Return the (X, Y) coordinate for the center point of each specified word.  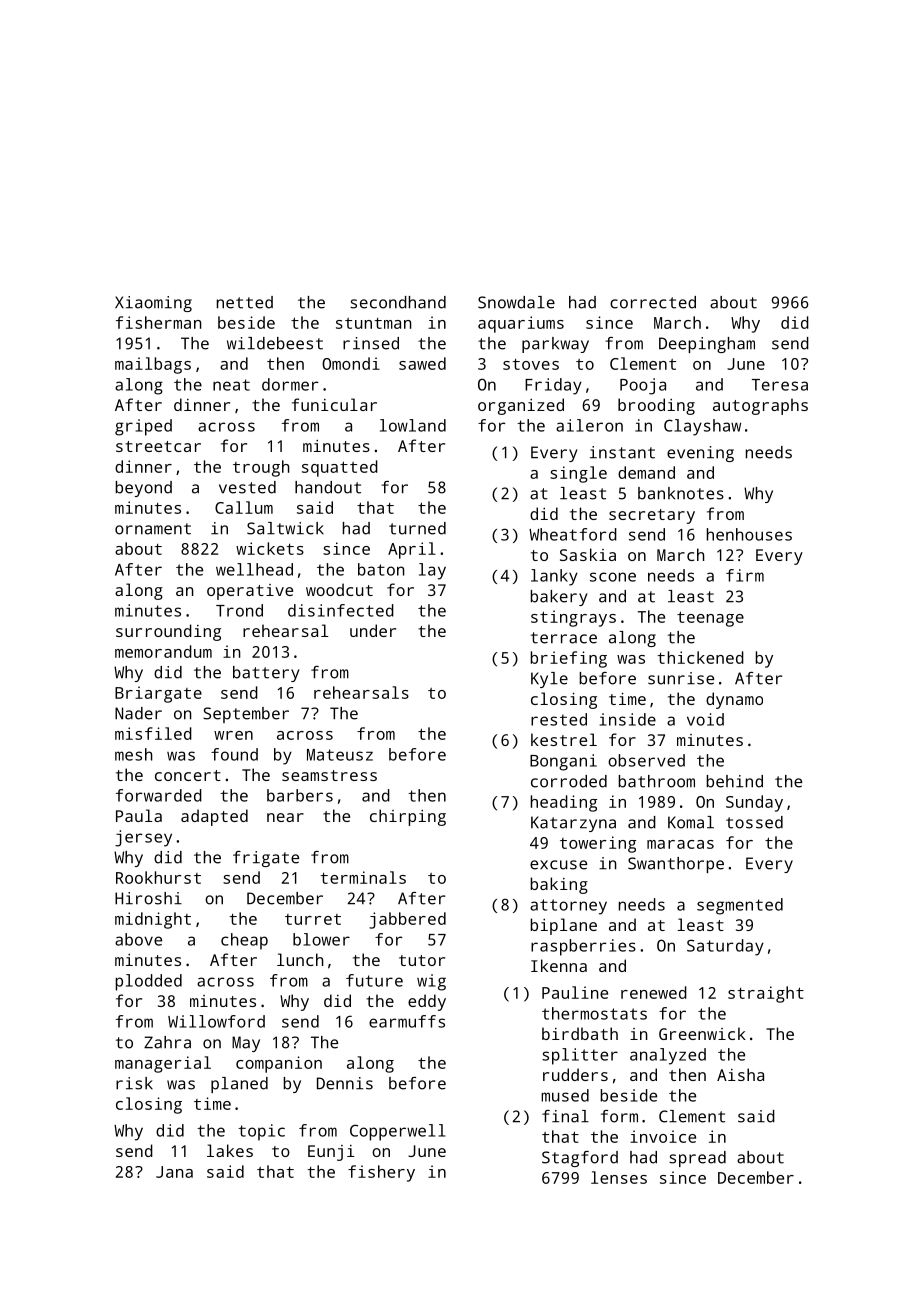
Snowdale (516, 302)
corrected (653, 302)
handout (328, 487)
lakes (230, 1150)
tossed (754, 822)
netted (245, 302)
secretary (652, 516)
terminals (363, 877)
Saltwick (285, 528)
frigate (266, 859)
